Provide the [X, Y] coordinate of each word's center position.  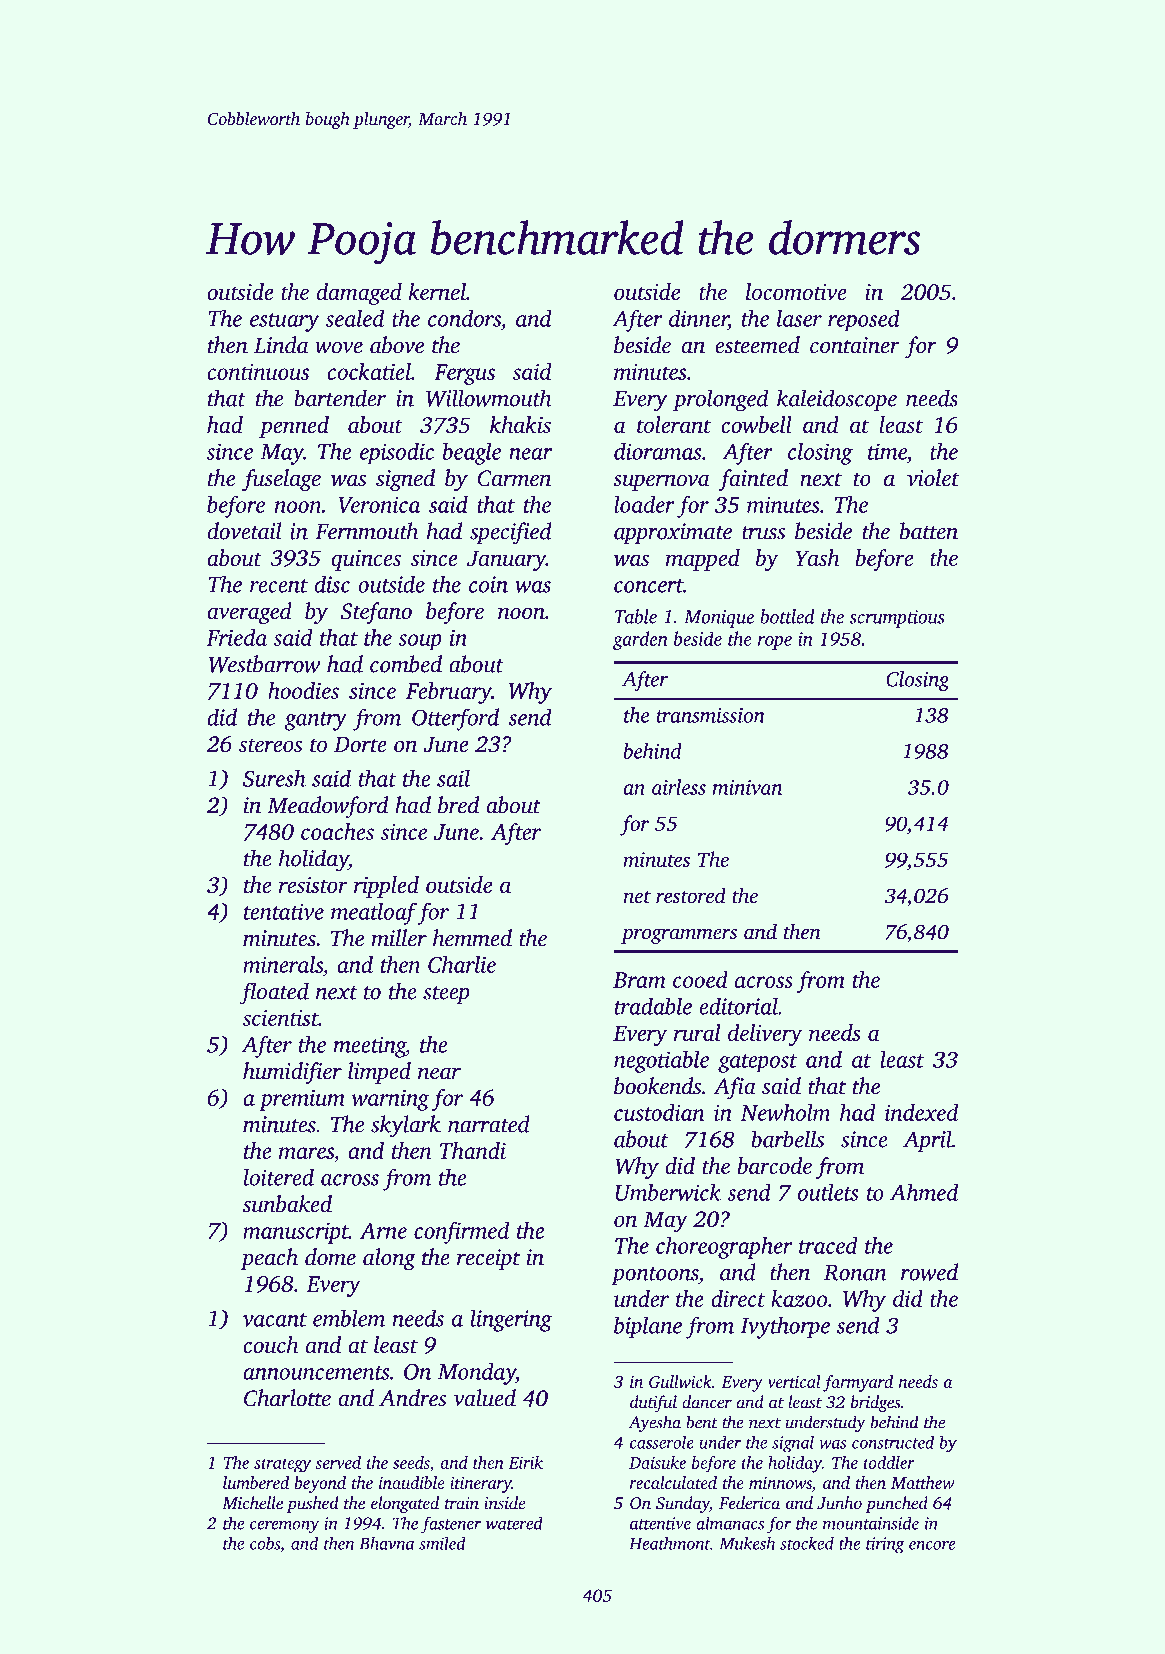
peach [269, 1259]
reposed [864, 320]
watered [514, 1523]
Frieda [236, 637]
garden [640, 640]
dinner [698, 318]
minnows [780, 1483]
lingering [511, 1320]
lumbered [256, 1482]
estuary [284, 322]
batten [929, 531]
